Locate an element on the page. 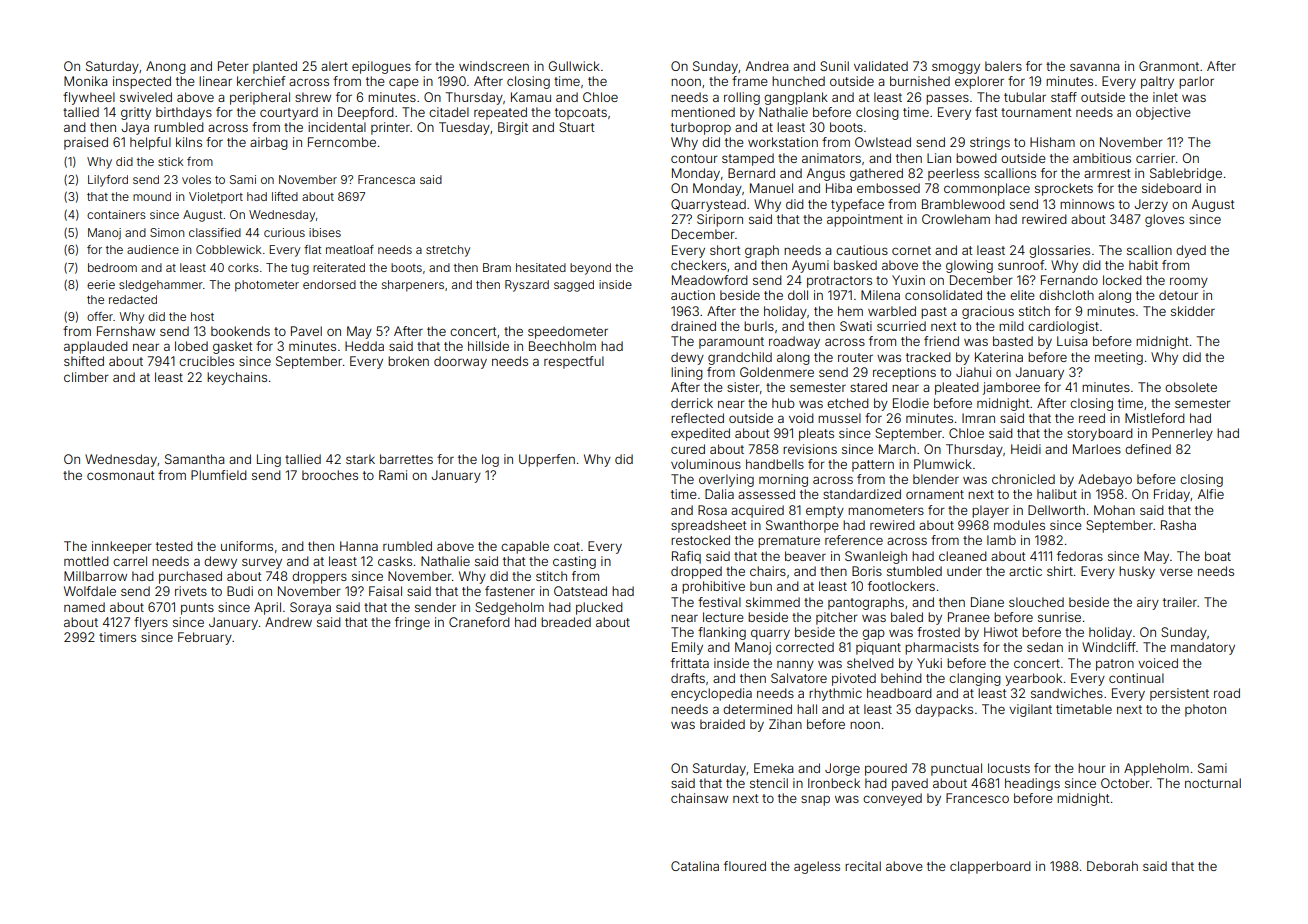 The width and height of the page is (1308, 924). chainsaw is located at coordinates (699, 798).
